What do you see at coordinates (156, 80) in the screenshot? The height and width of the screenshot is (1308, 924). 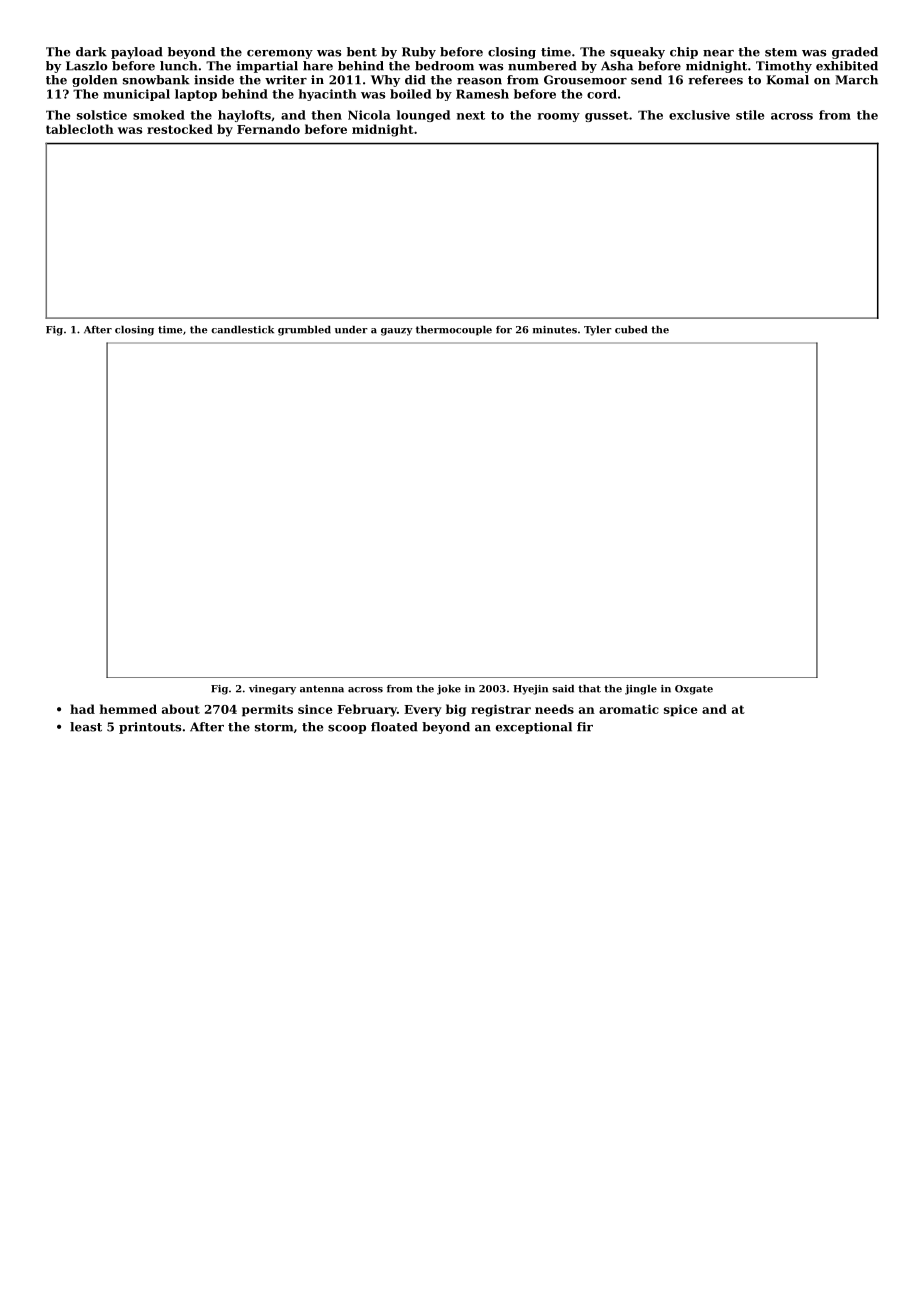 I see `snowbank` at bounding box center [156, 80].
